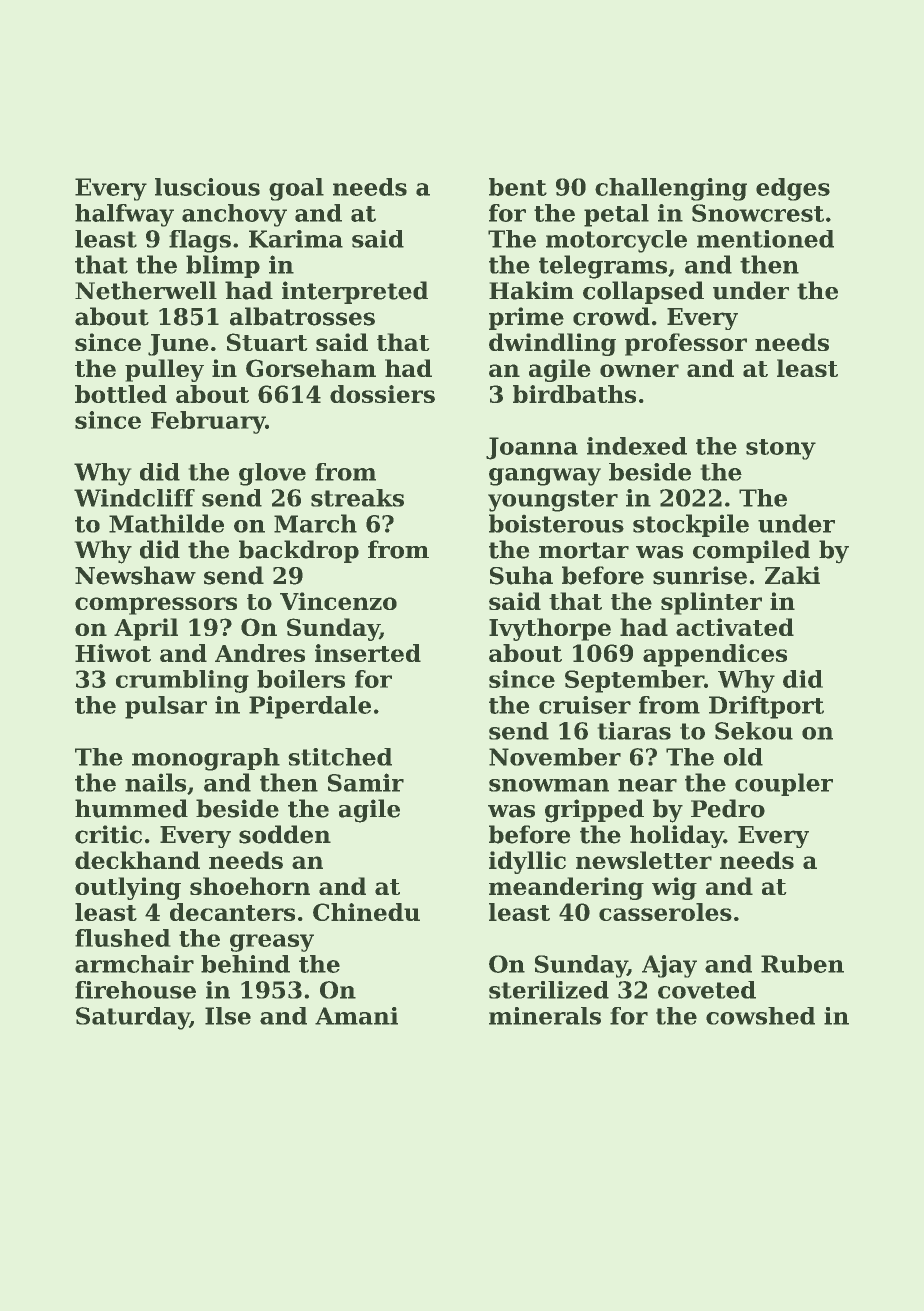 Image resolution: width=924 pixels, height=1311 pixels. Describe the element at coordinates (585, 705) in the page. I see `cruiser` at that location.
